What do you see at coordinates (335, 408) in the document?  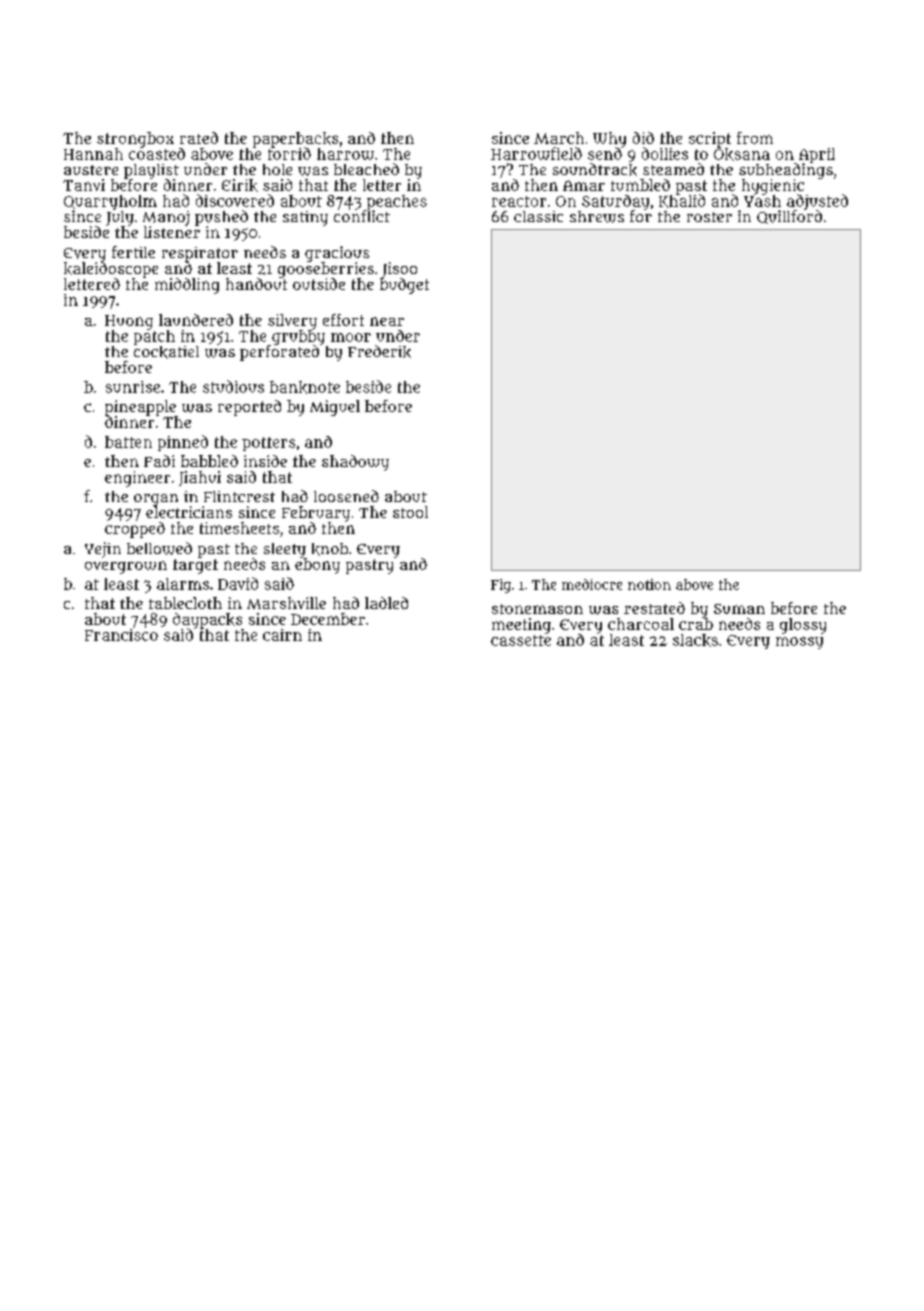 I see `Miguel` at bounding box center [335, 408].
